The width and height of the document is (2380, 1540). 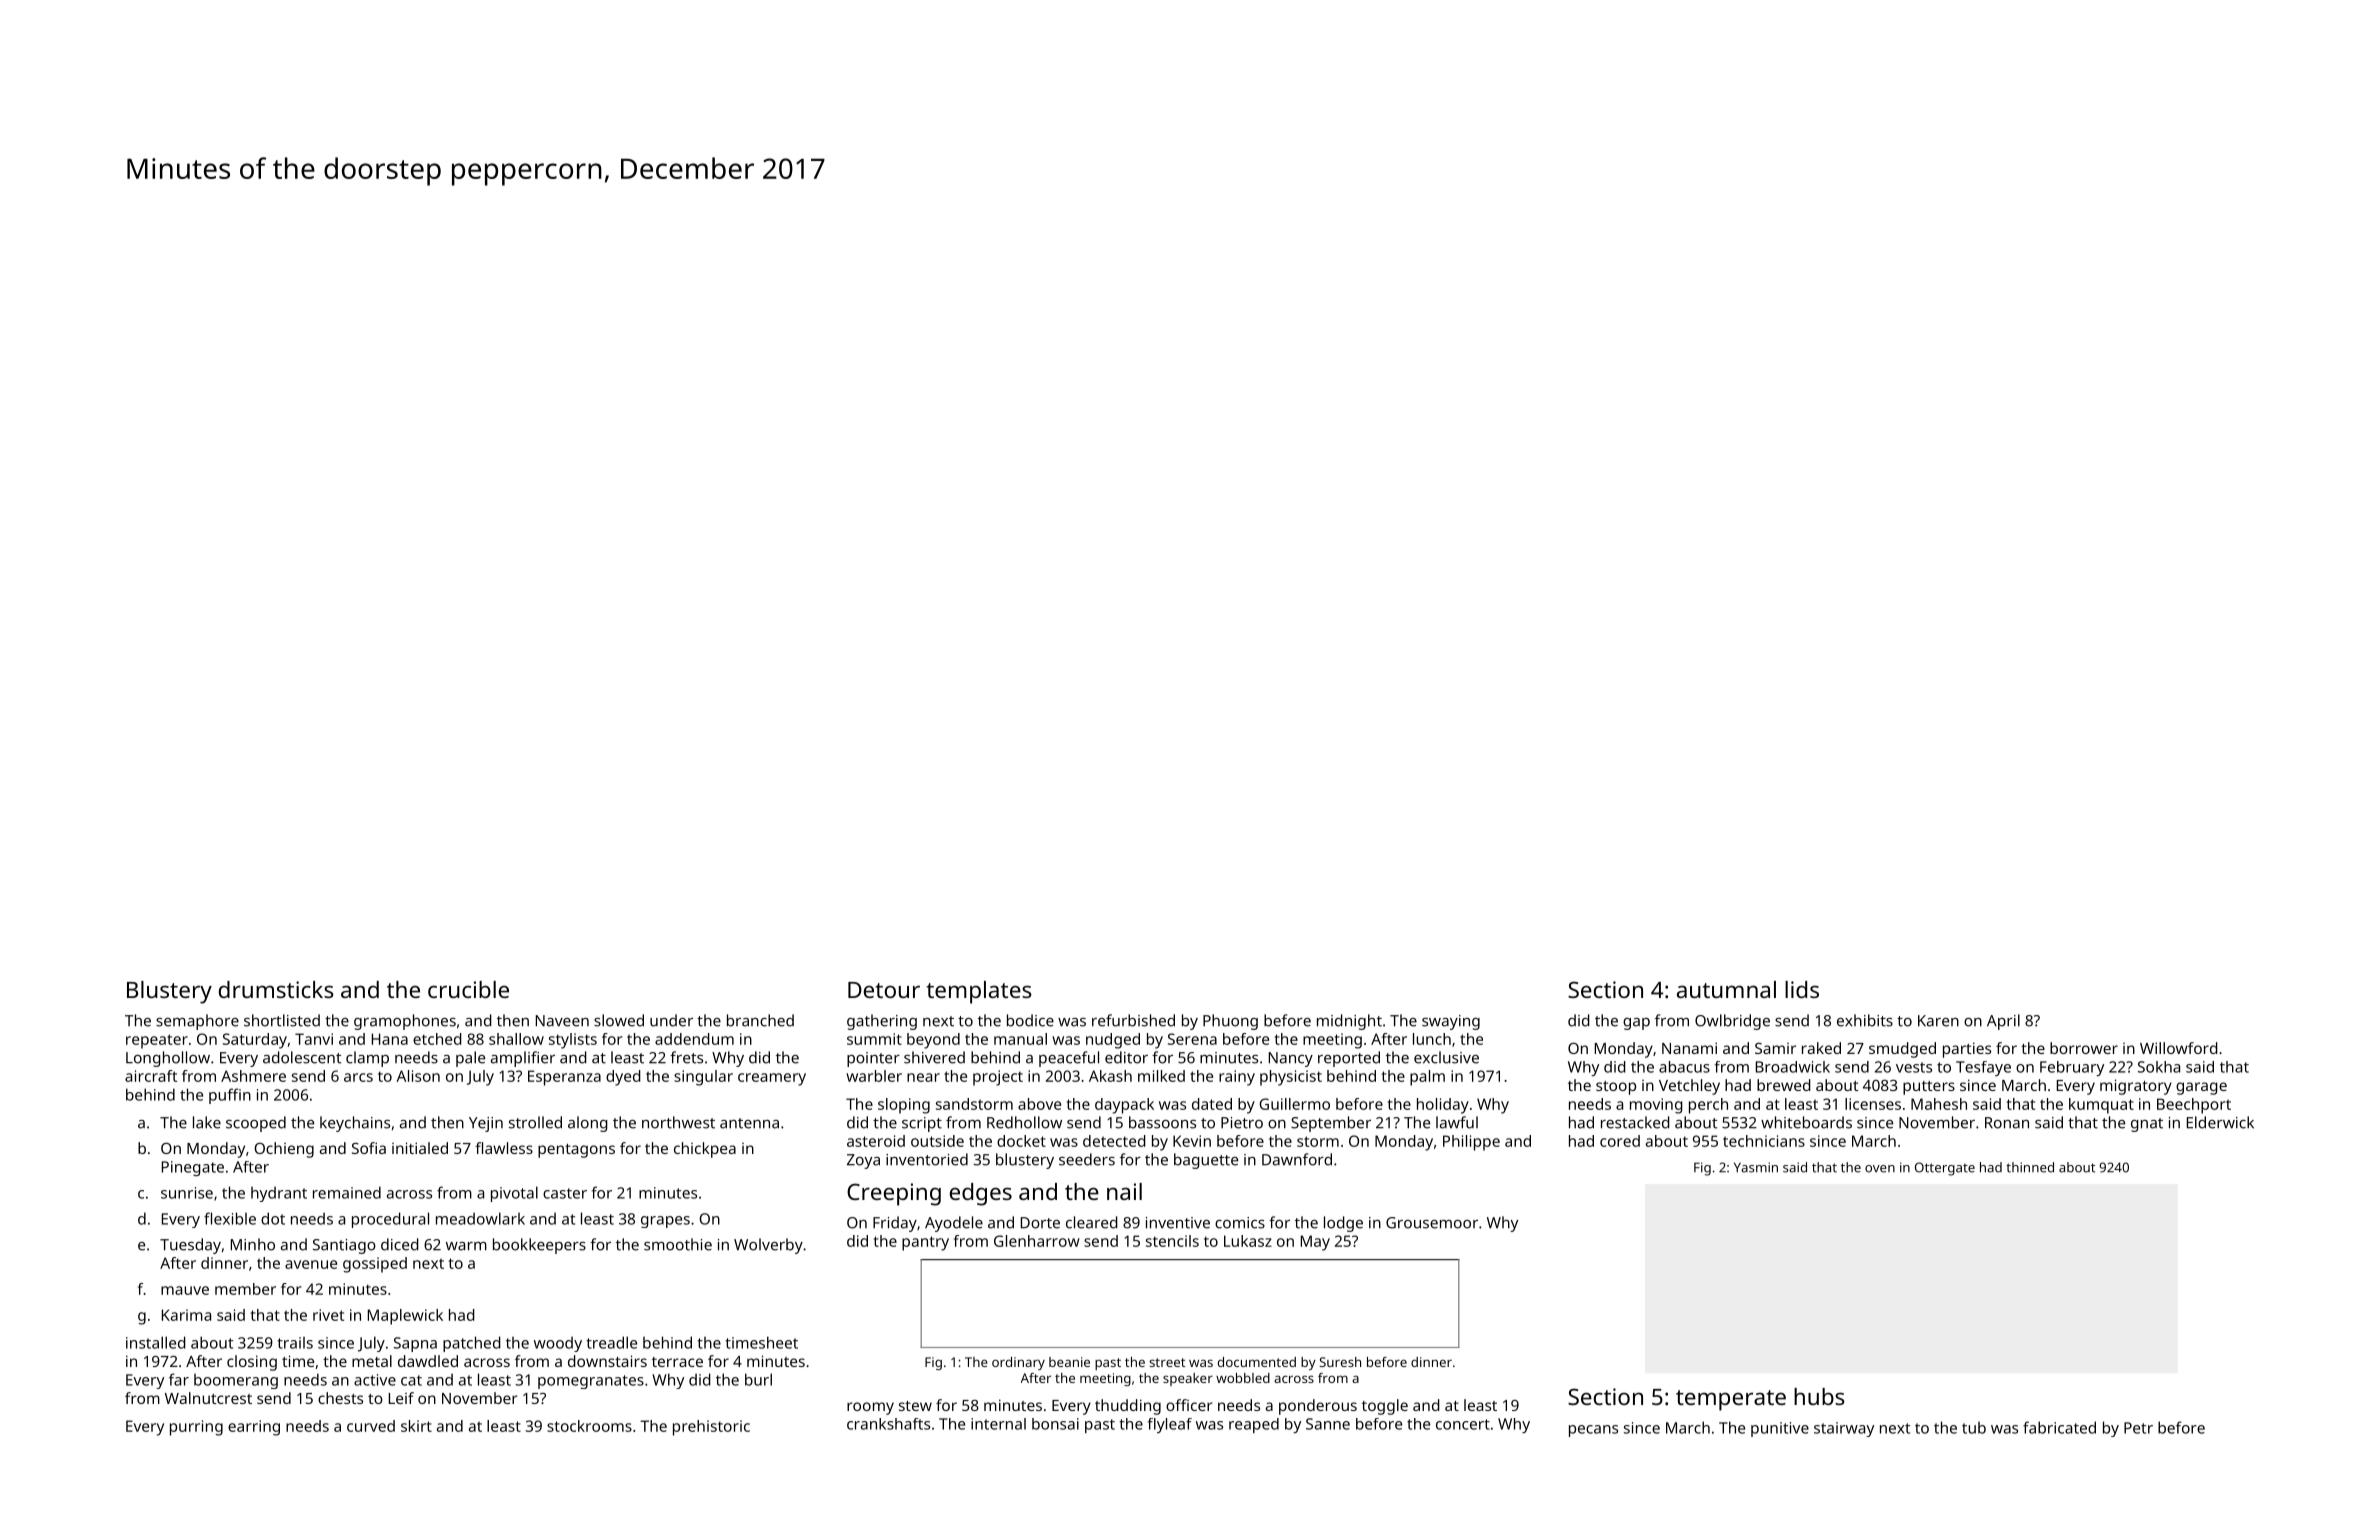 I want to click on lids, so click(x=1802, y=989).
